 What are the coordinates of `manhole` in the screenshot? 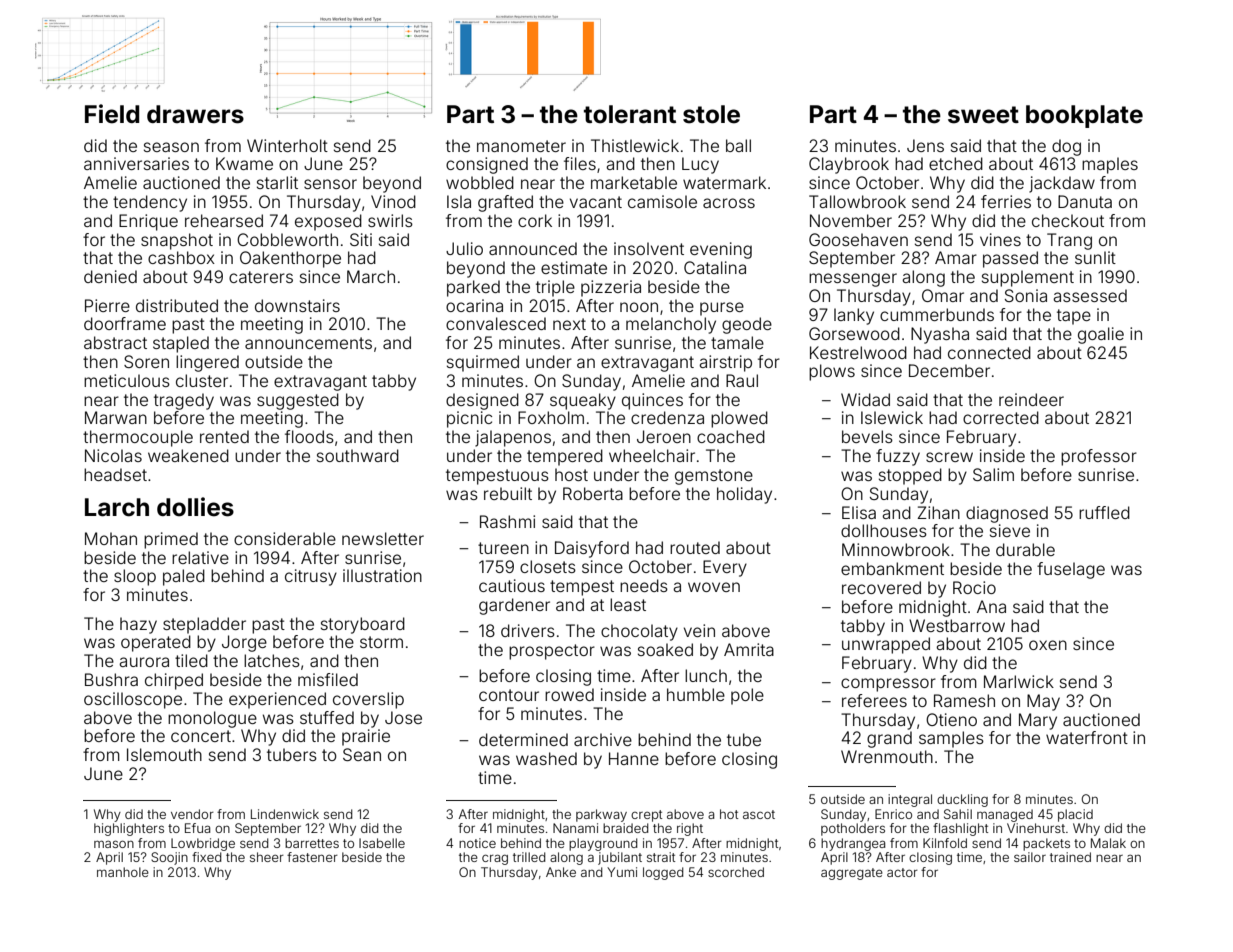 It's located at (123, 872).
